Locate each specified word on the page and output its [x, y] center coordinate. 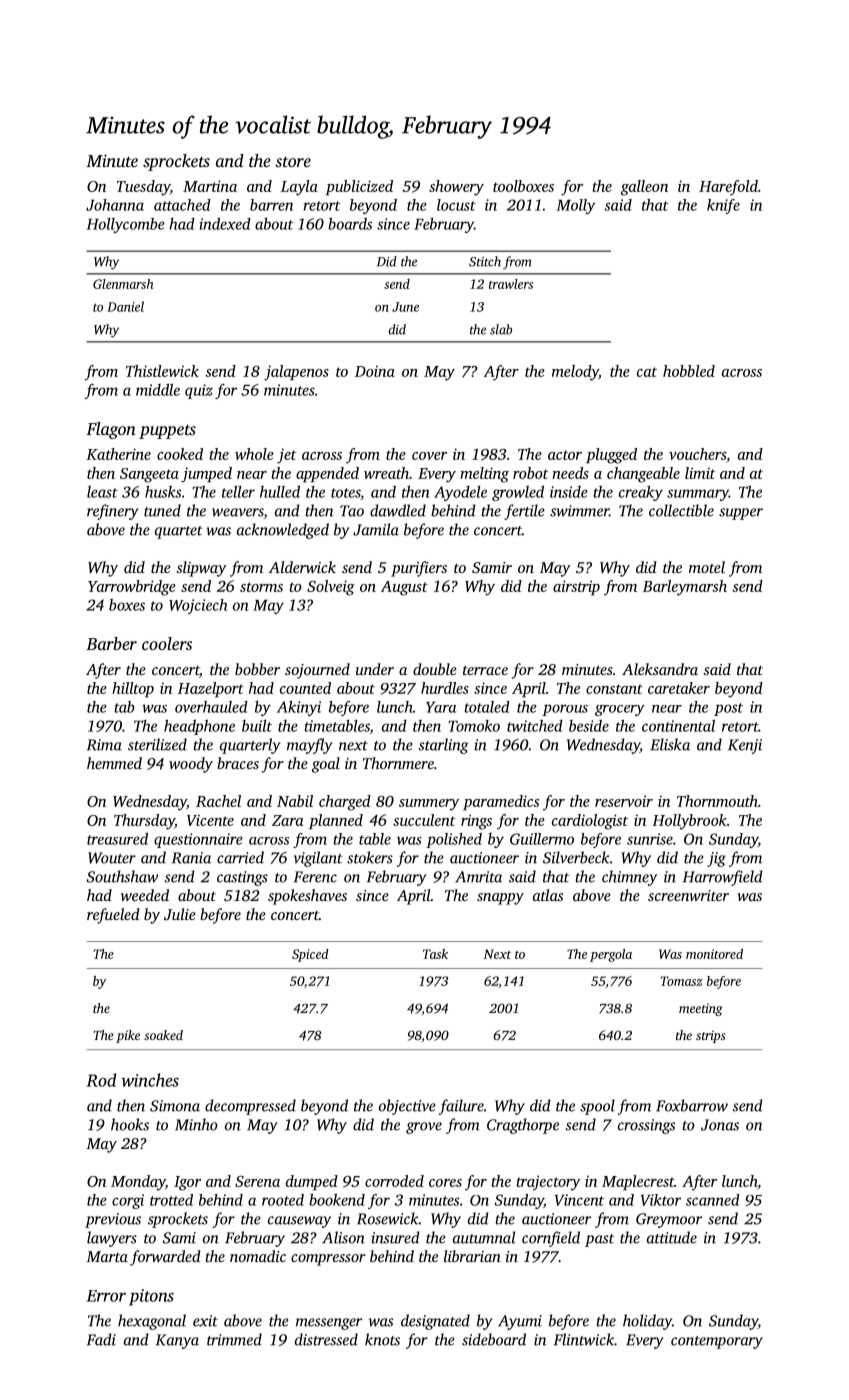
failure [461, 1107]
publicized [359, 187]
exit [205, 1321]
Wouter [112, 858]
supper [741, 514]
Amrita [478, 877]
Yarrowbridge [132, 588]
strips [711, 1037]
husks [163, 492]
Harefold [728, 188]
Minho [196, 1124]
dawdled [398, 510]
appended [327, 474]
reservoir [624, 801]
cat [647, 372]
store [293, 162]
